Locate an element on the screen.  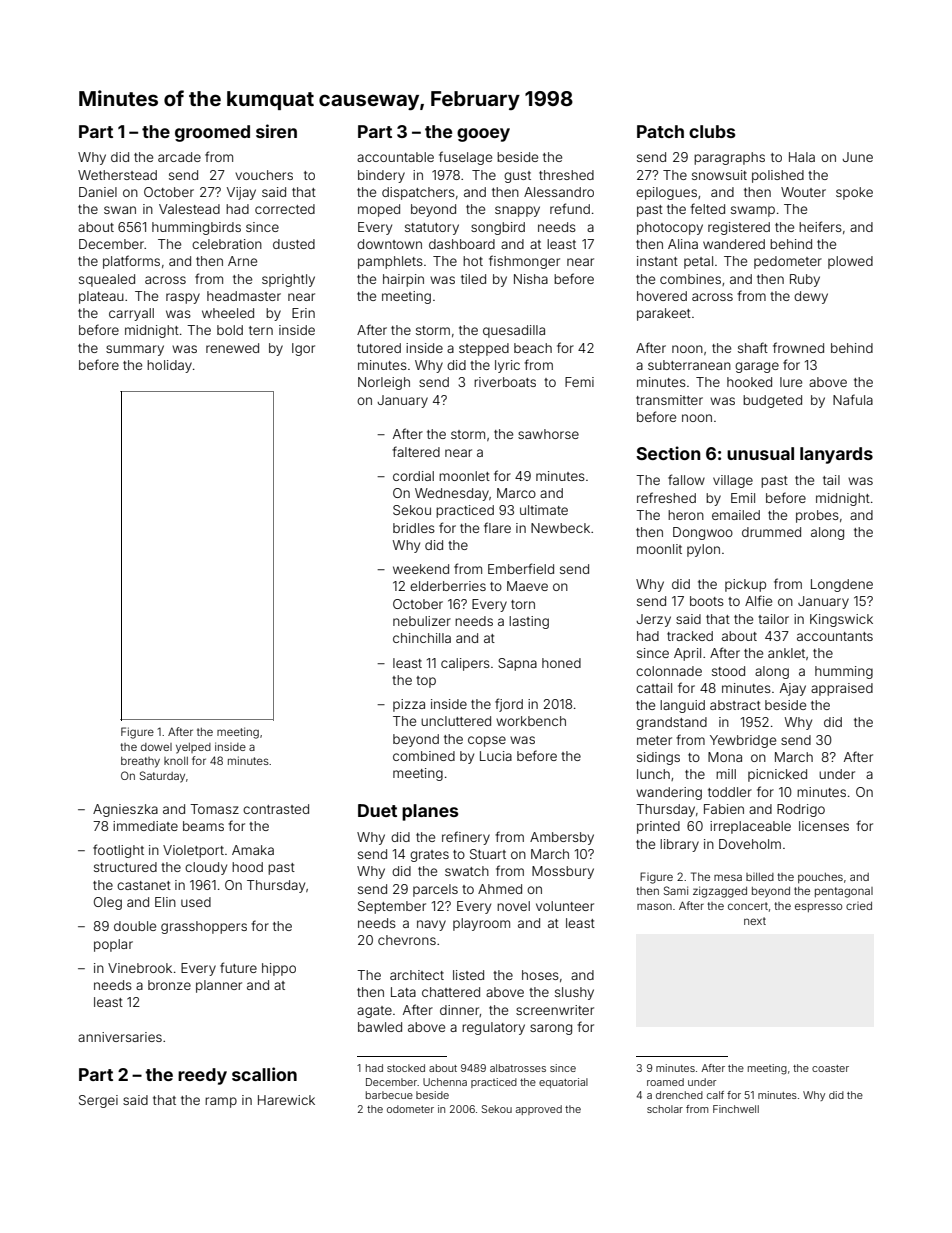
Sergei is located at coordinates (98, 1101).
